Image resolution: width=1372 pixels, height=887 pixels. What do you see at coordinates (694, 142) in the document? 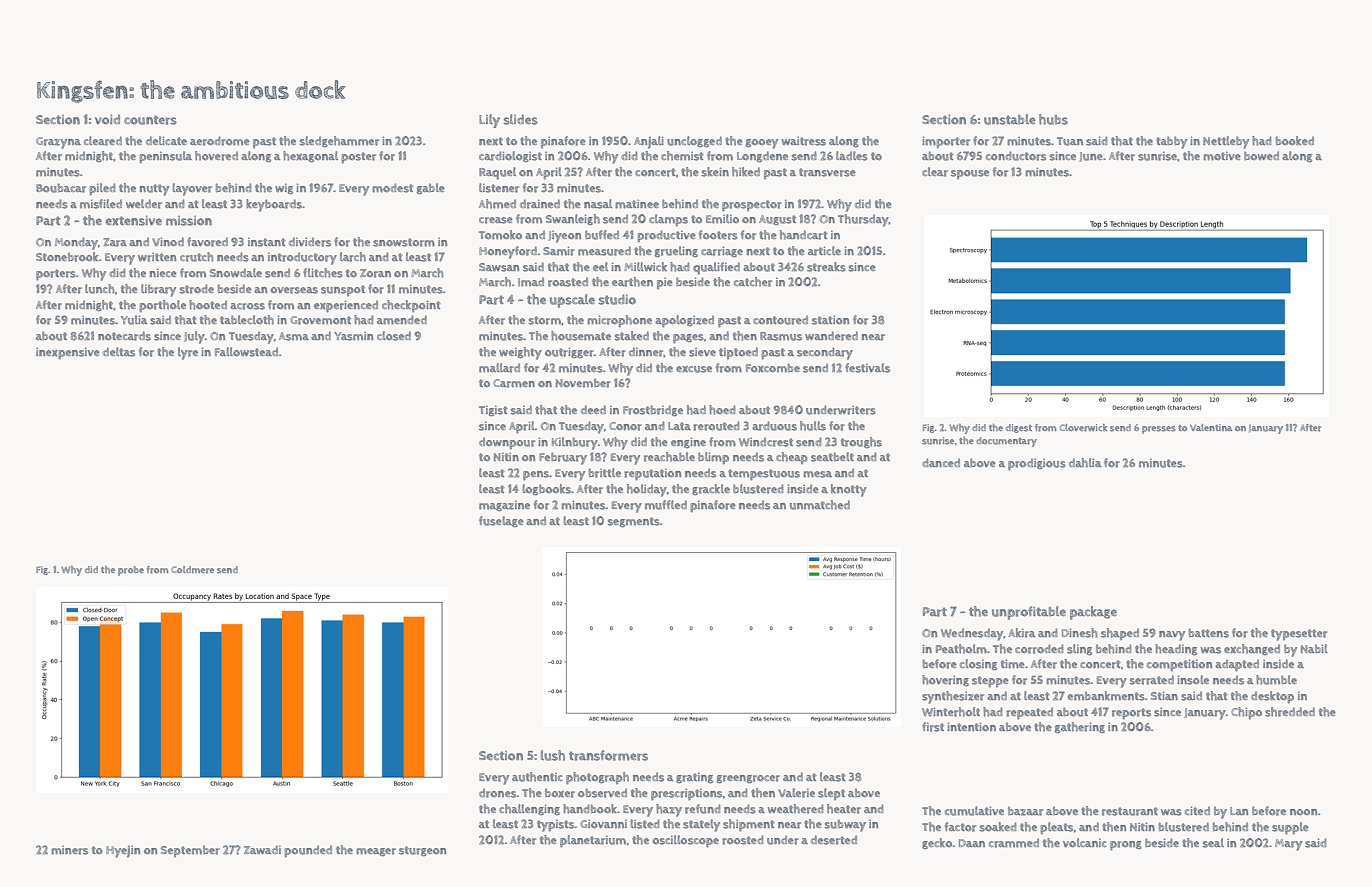
I see `unclogged` at bounding box center [694, 142].
